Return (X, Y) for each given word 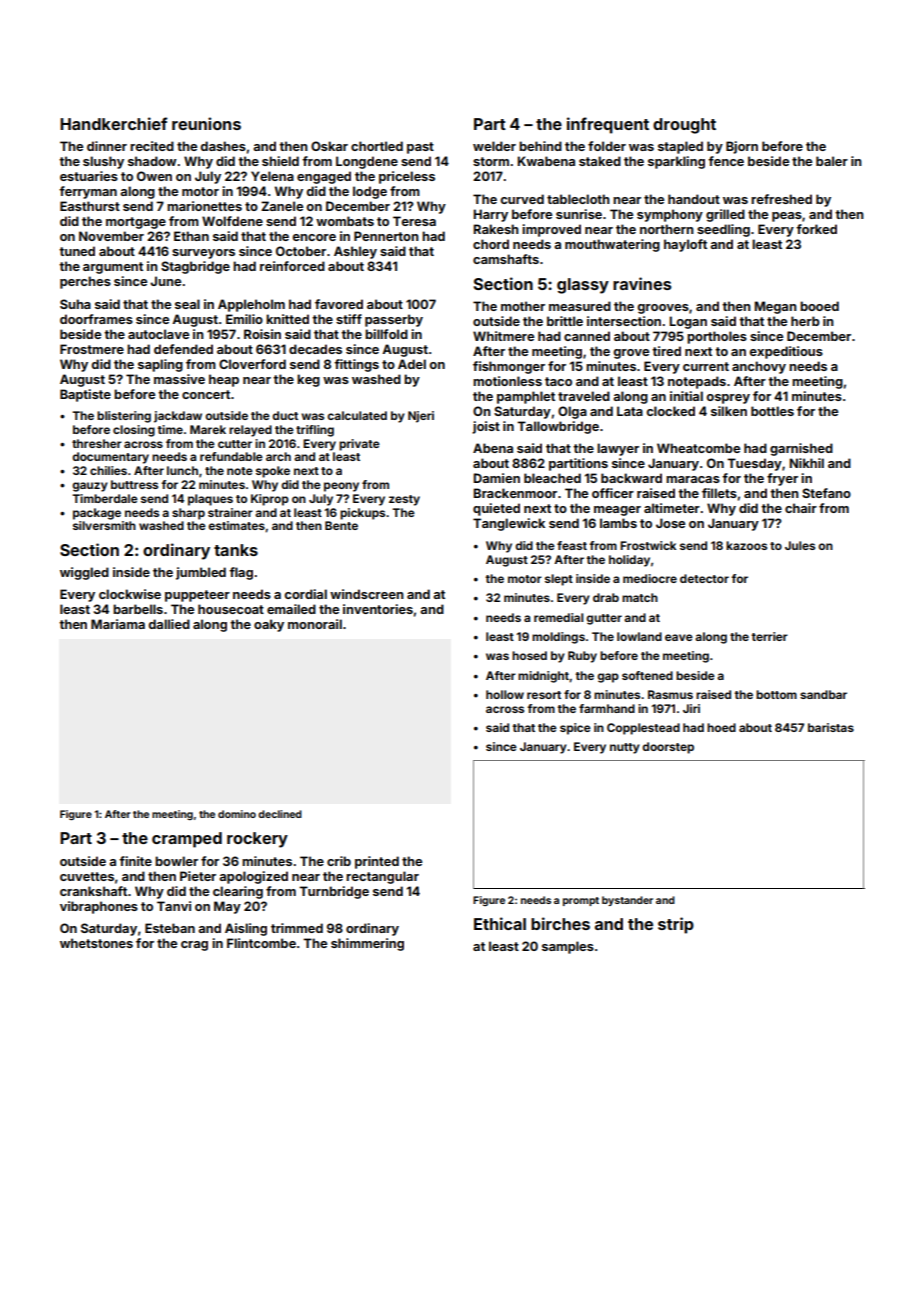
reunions (206, 123)
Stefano (826, 493)
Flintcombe (261, 943)
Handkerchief (113, 123)
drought (684, 126)
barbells (138, 609)
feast (572, 545)
